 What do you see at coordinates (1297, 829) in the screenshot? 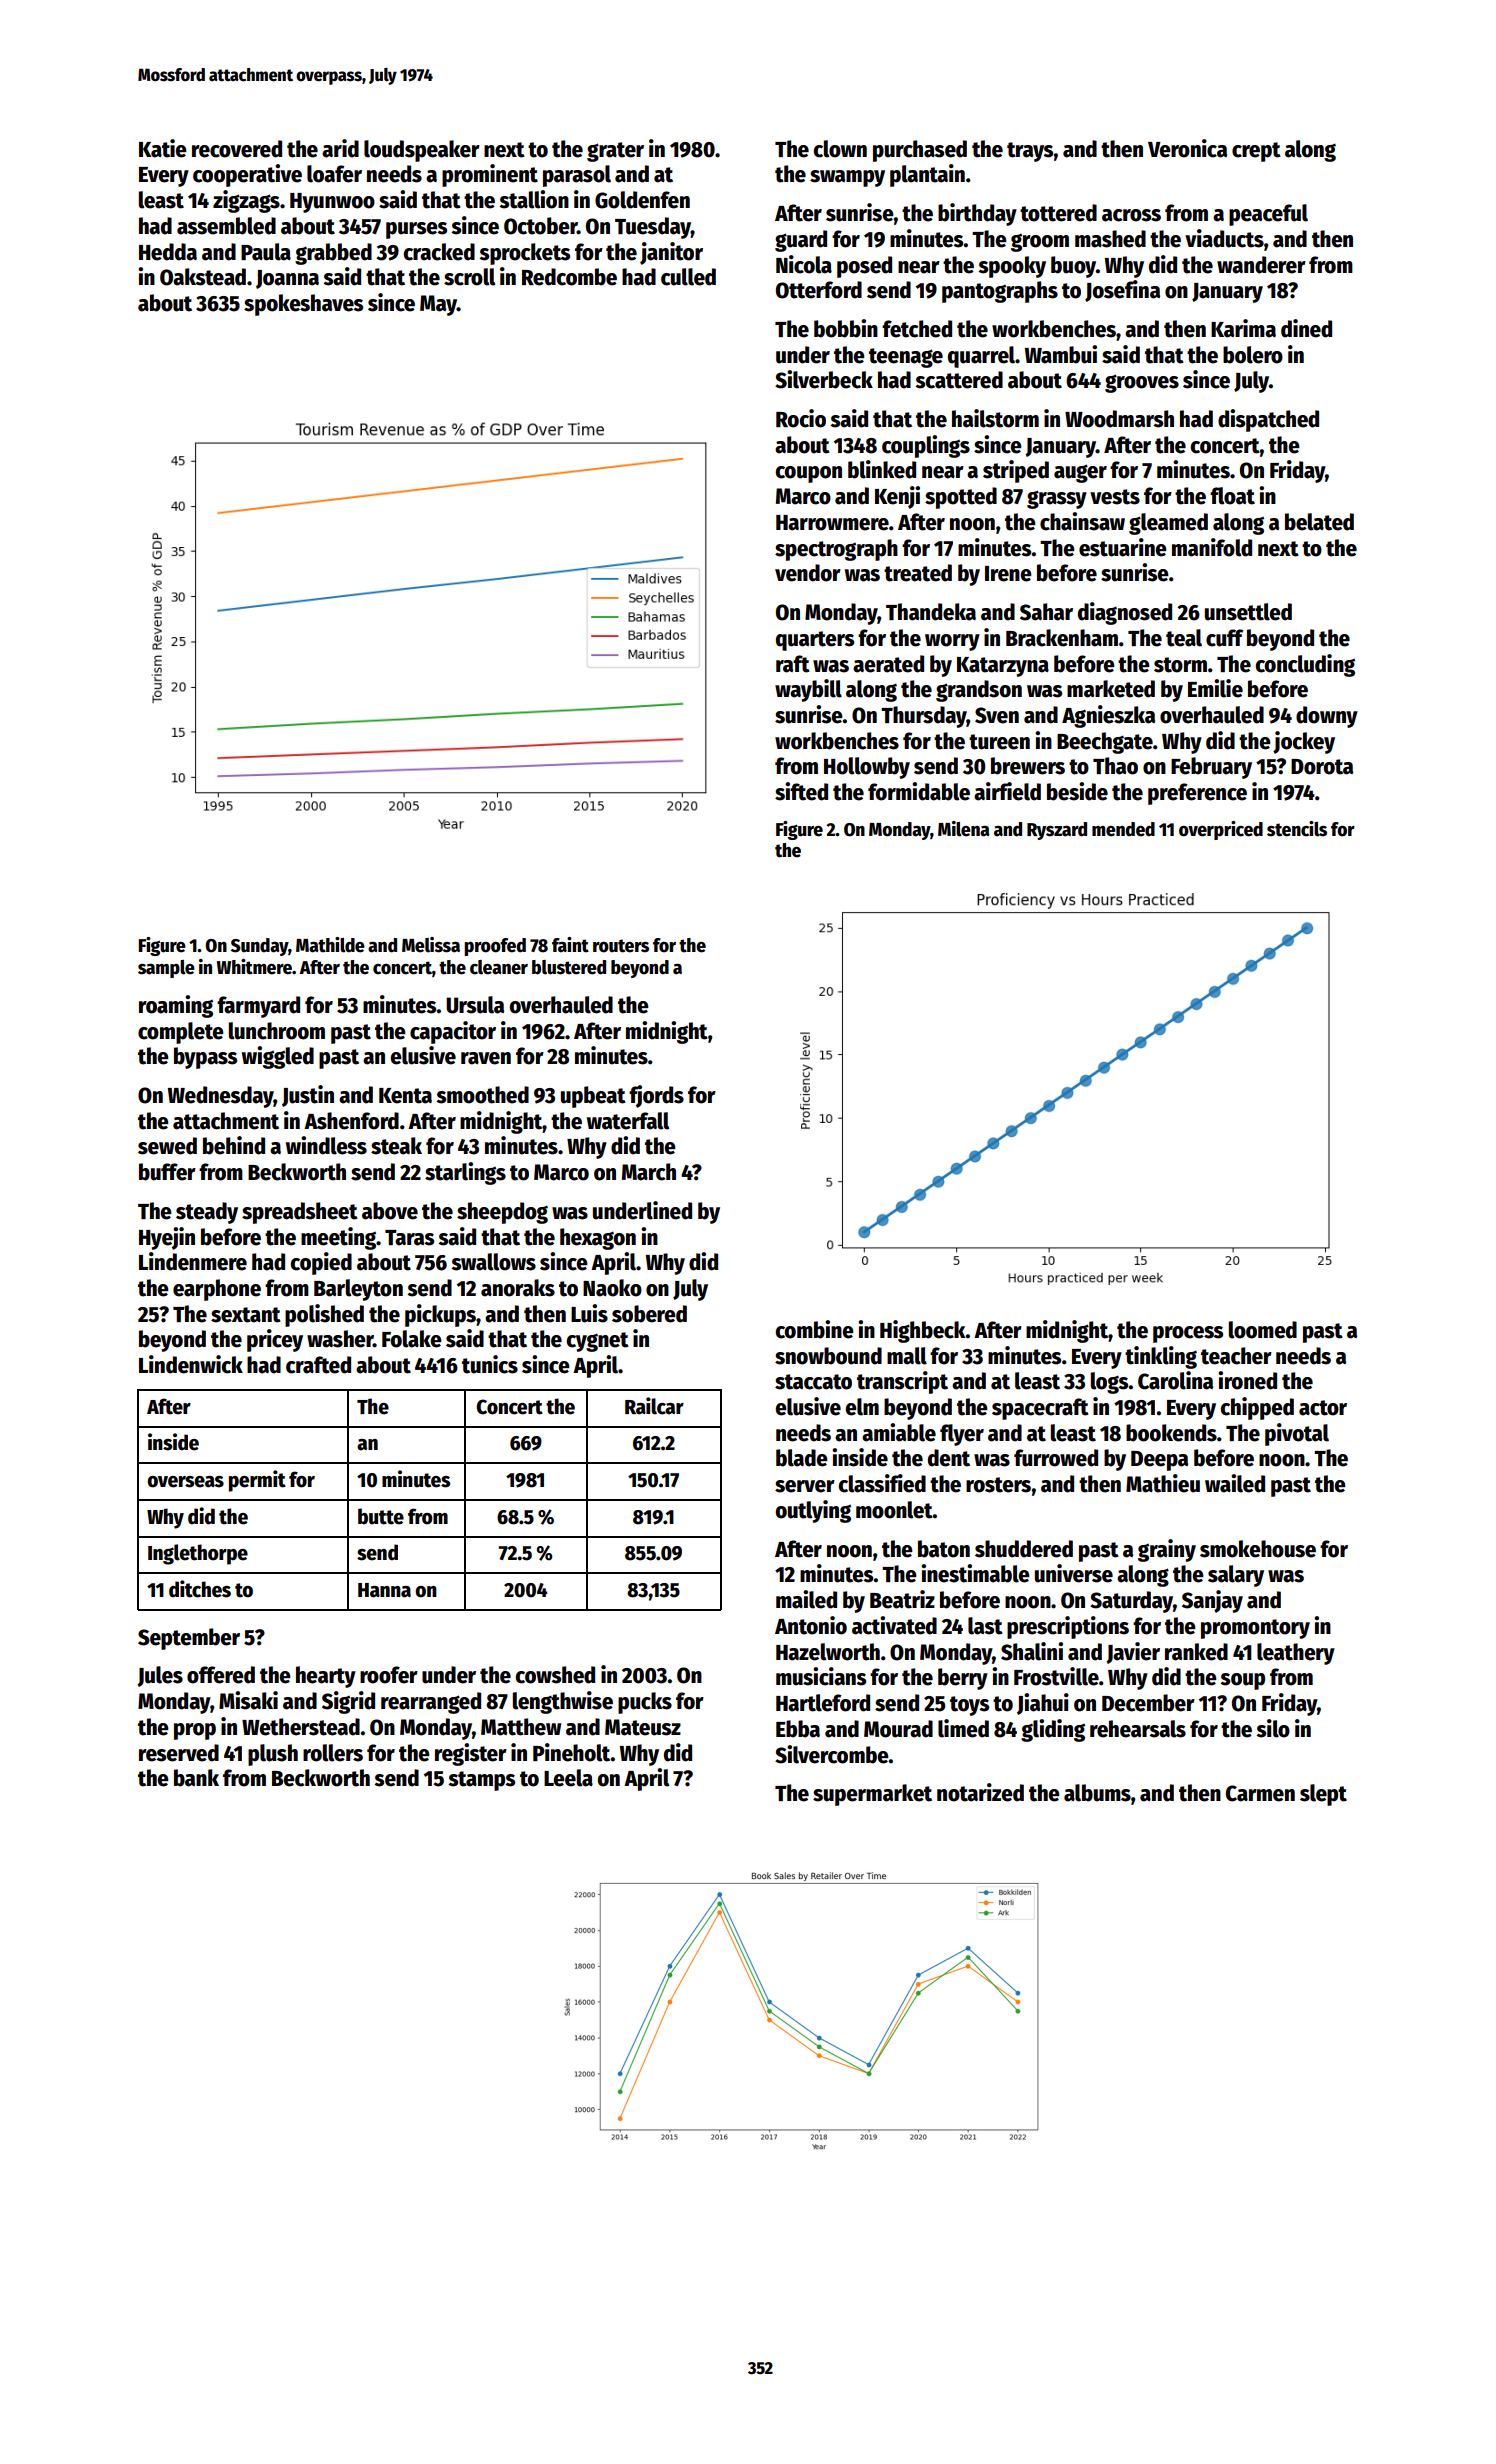
I see `stencils` at bounding box center [1297, 829].
